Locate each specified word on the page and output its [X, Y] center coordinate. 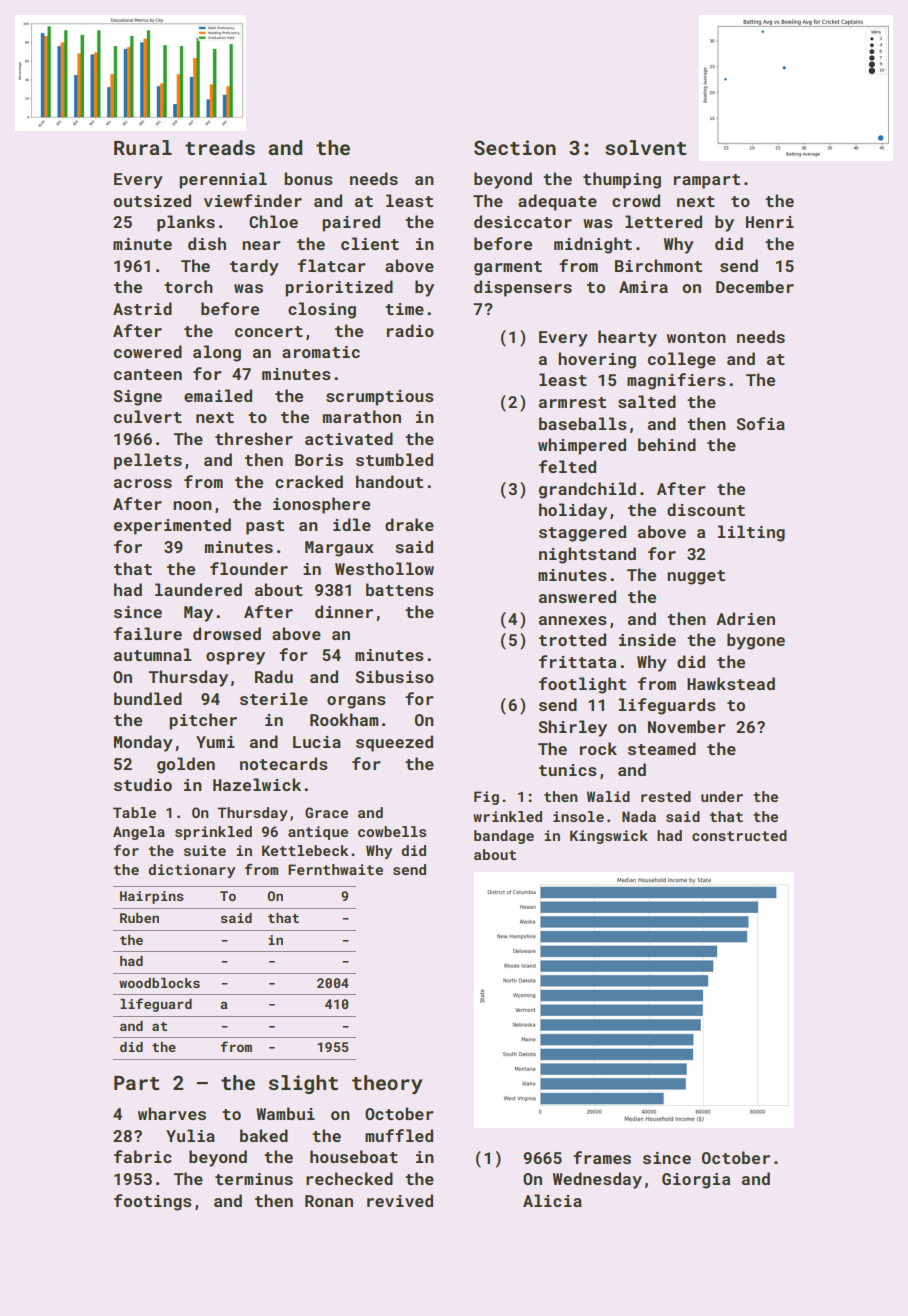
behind [667, 444]
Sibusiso [395, 676]
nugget [696, 577]
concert [269, 331]
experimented [172, 526]
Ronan [329, 1201]
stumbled [394, 459]
